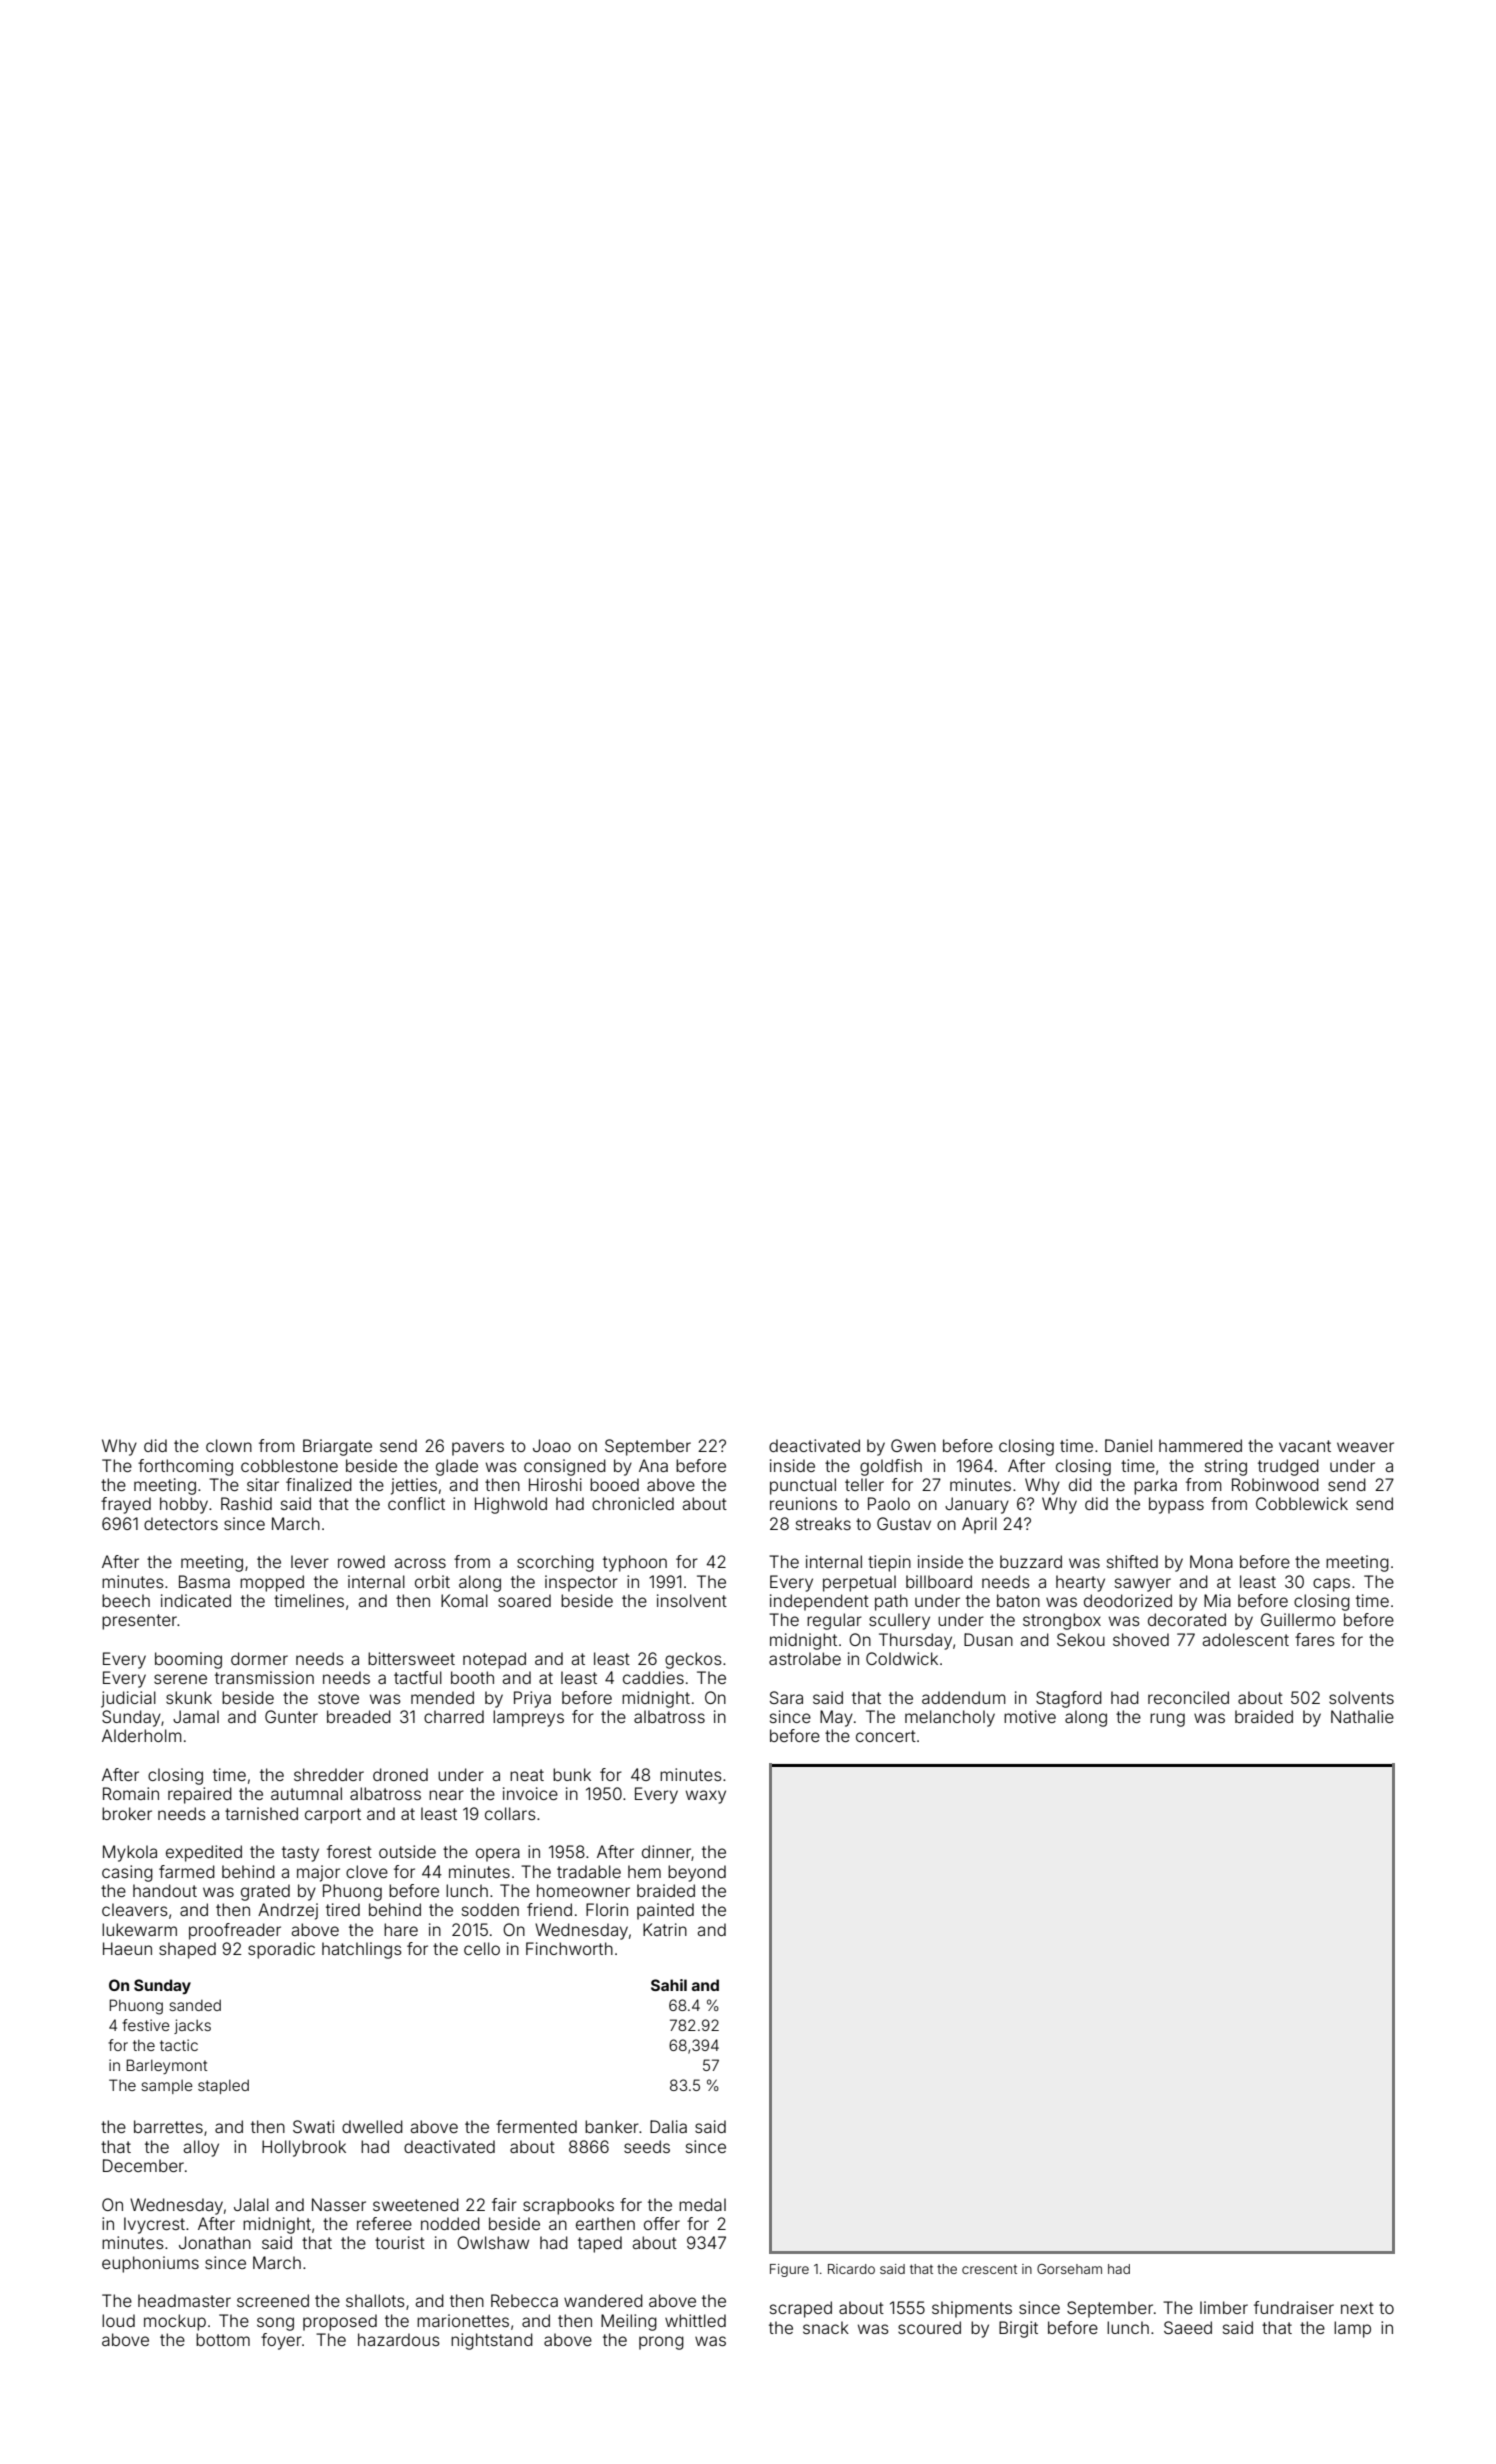 The height and width of the image is (2464, 1496). What do you see at coordinates (229, 1445) in the image?
I see `clown` at bounding box center [229, 1445].
